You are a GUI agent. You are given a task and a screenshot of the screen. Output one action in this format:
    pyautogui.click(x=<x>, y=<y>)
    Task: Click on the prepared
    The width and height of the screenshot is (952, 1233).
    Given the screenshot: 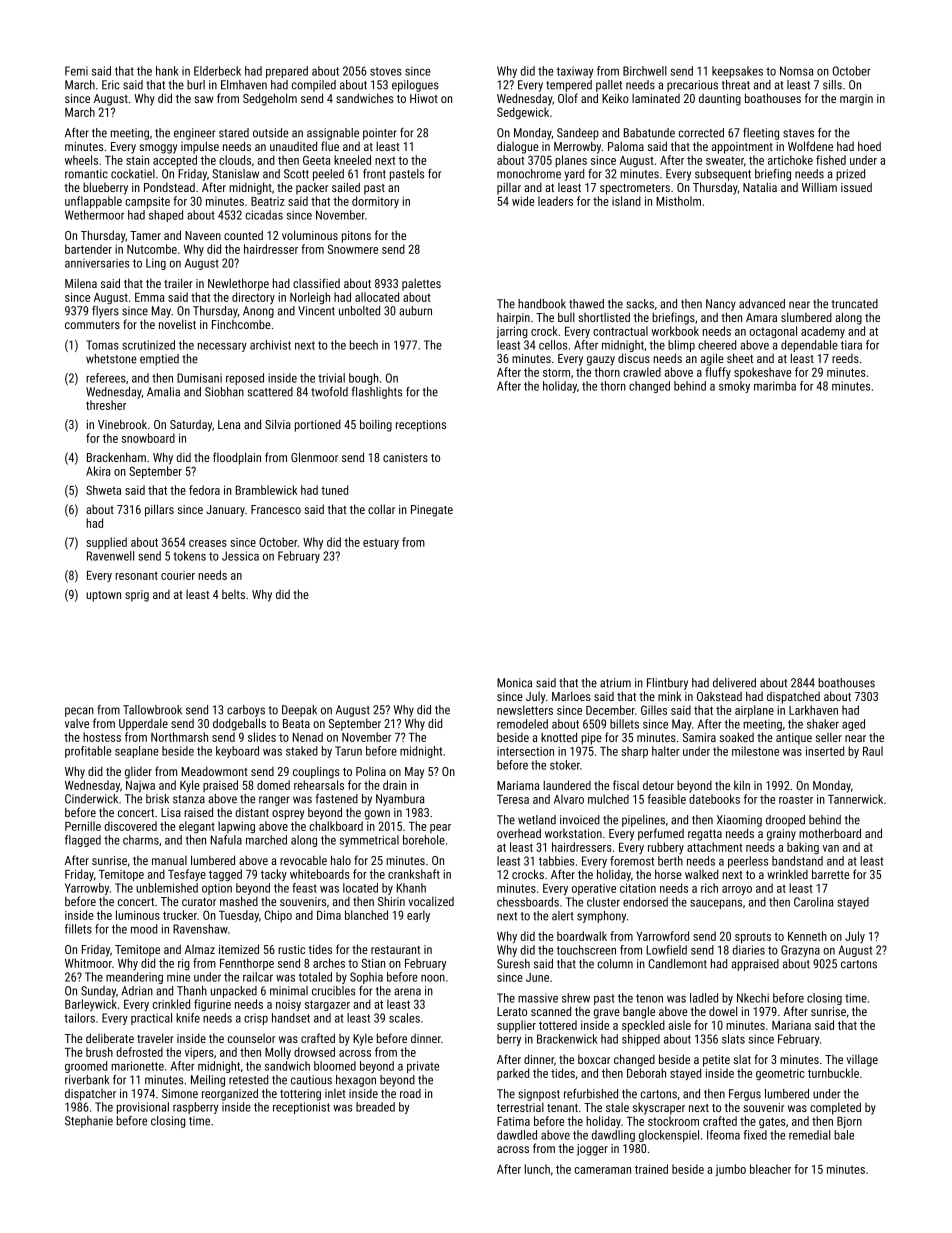 What is the action you would take?
    pyautogui.click(x=287, y=72)
